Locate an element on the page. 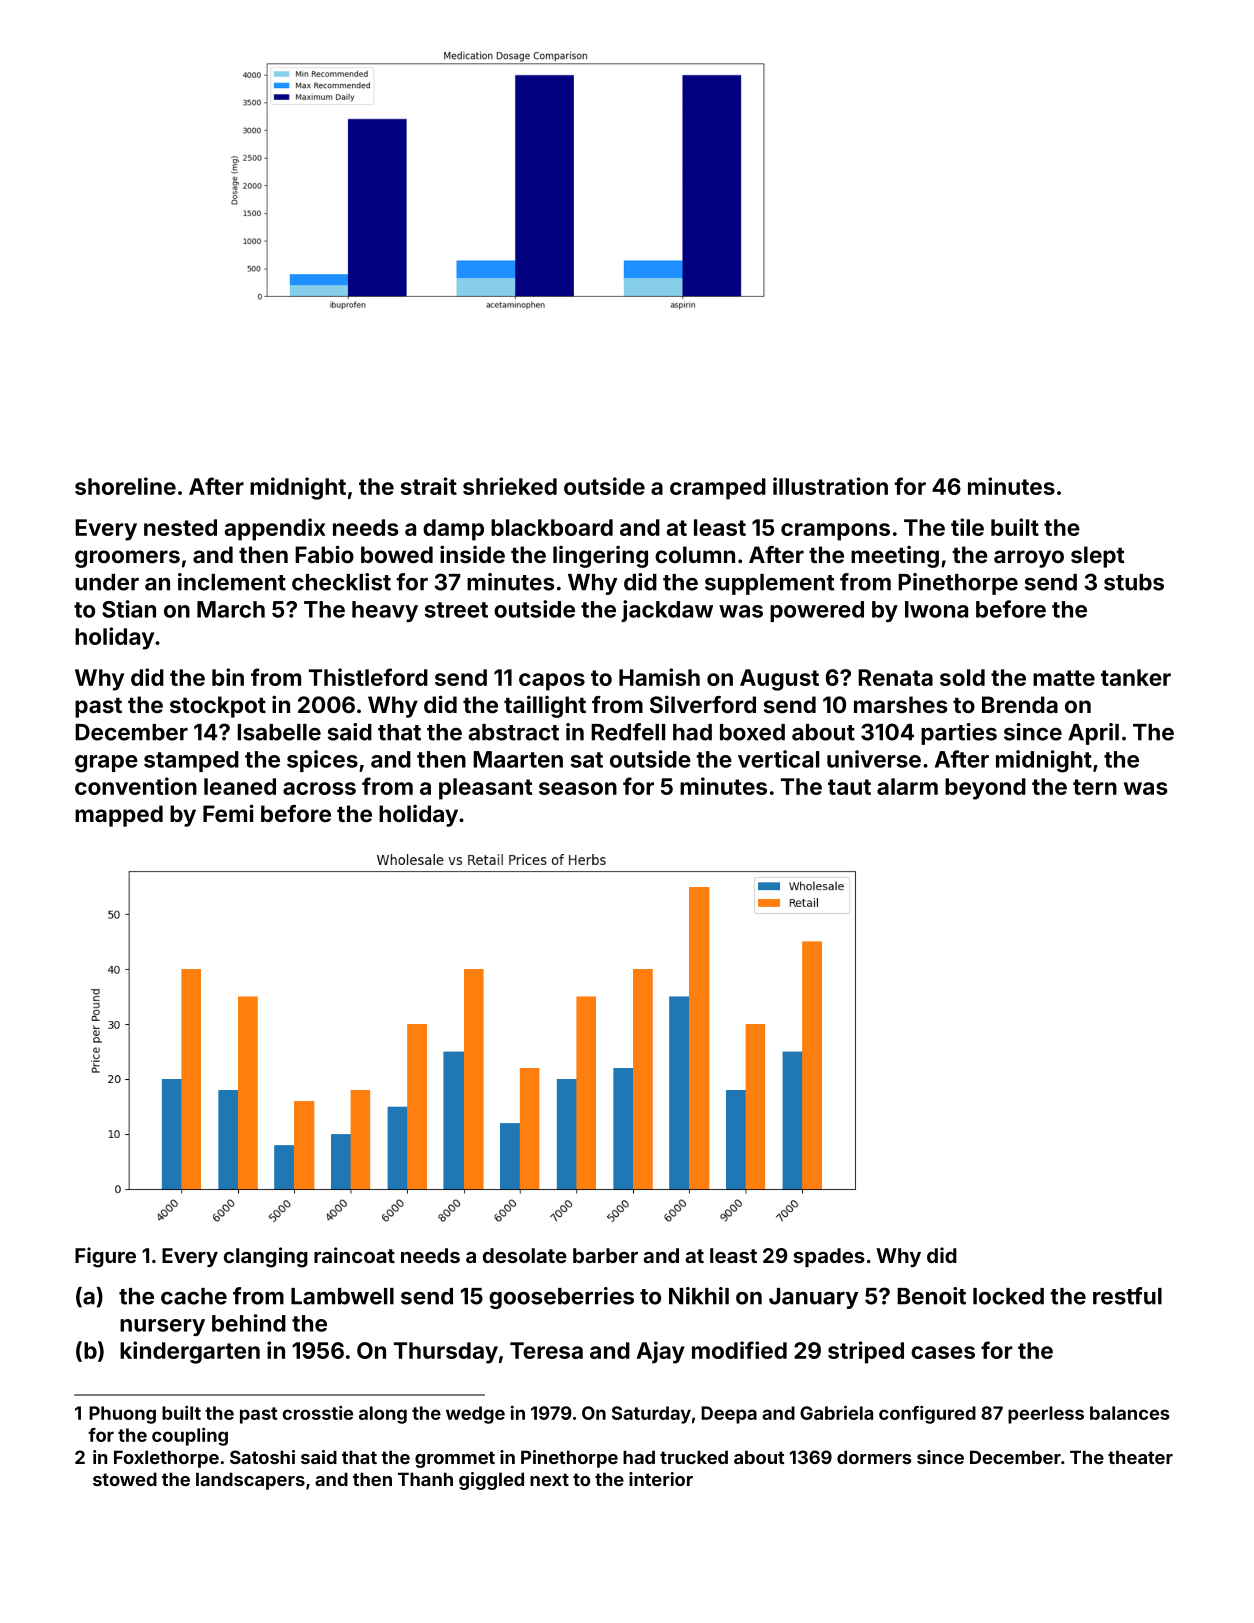 The image size is (1254, 1623). barber is located at coordinates (605, 1255).
